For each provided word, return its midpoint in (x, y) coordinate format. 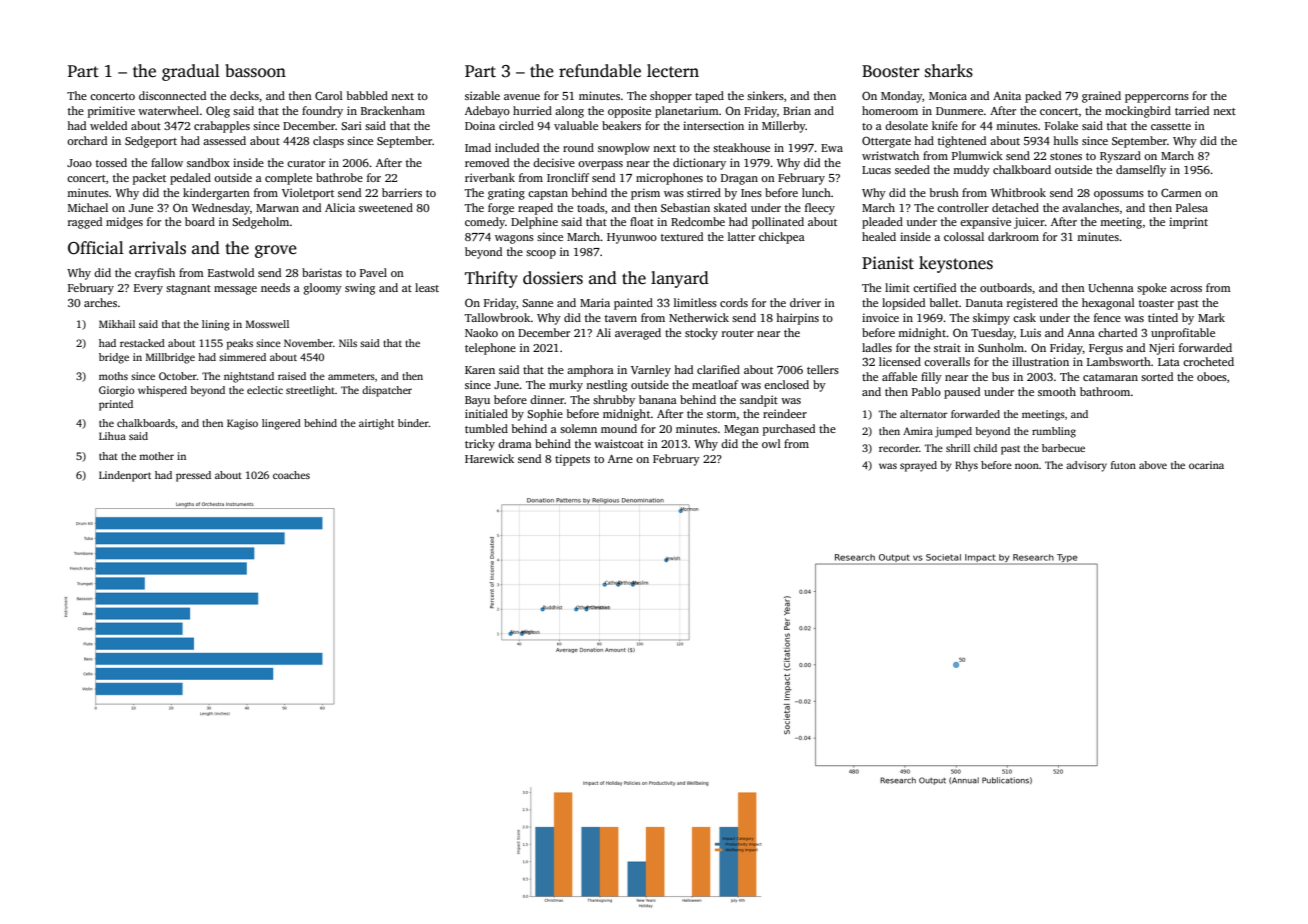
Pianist (888, 263)
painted (633, 304)
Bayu (477, 401)
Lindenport (125, 476)
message (235, 290)
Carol (329, 95)
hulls (1065, 140)
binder (413, 423)
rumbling (1054, 432)
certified (934, 287)
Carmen (1181, 192)
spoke (1152, 289)
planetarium (687, 112)
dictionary (699, 164)
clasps (328, 142)
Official (96, 248)
